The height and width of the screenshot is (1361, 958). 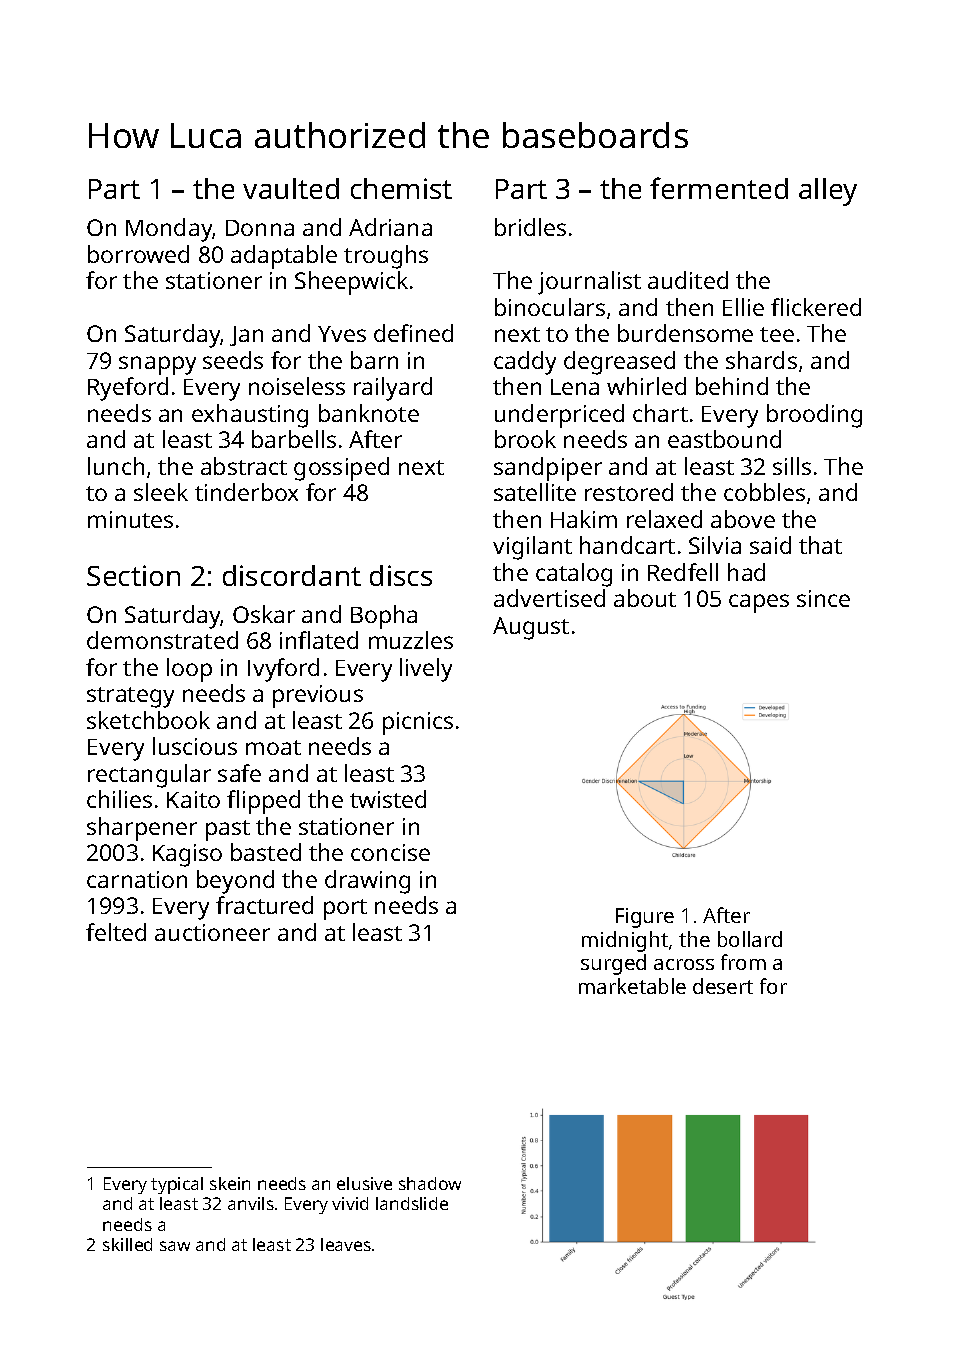 I want to click on marketable, so click(x=632, y=986).
